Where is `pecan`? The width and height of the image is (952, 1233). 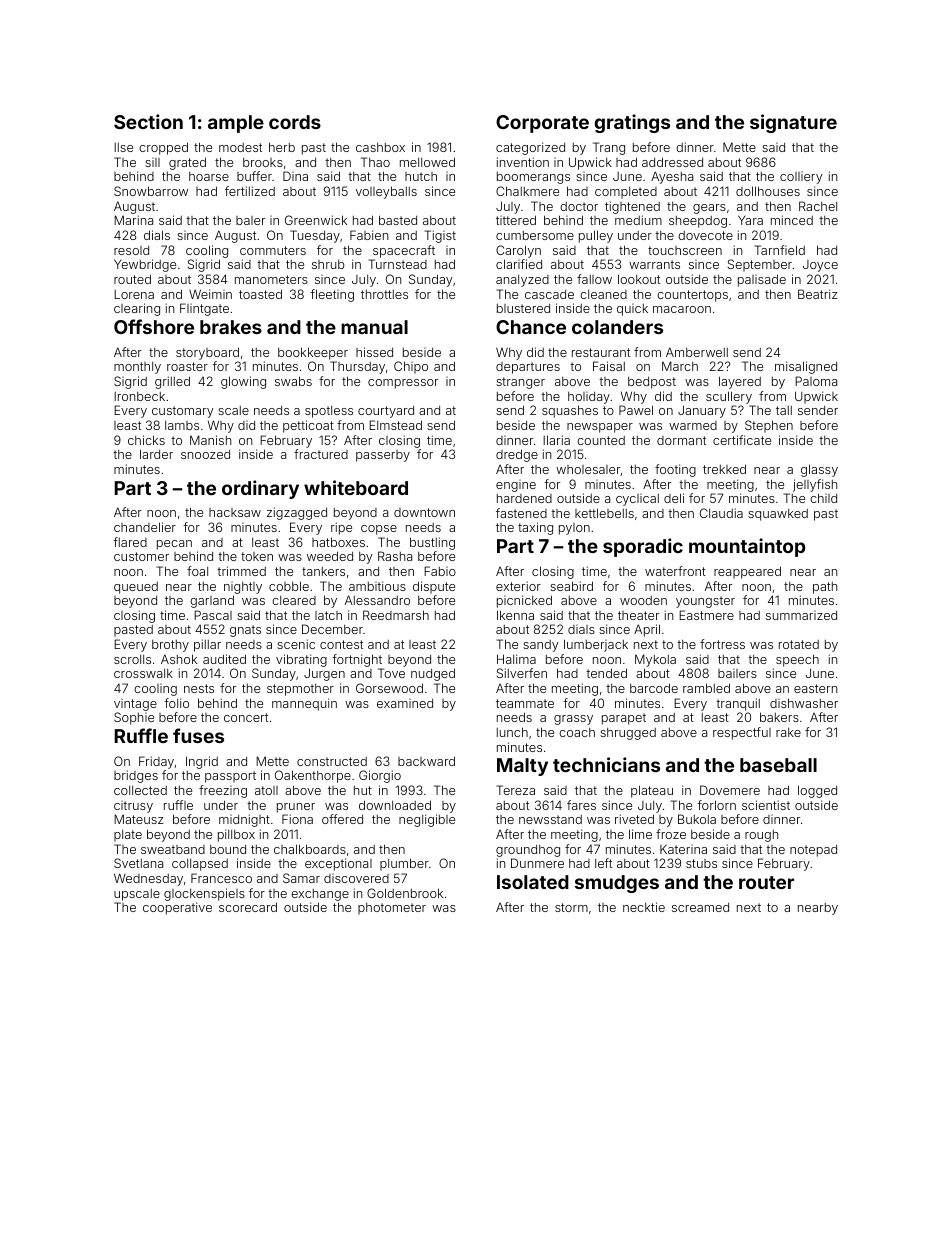 pecan is located at coordinates (174, 545).
